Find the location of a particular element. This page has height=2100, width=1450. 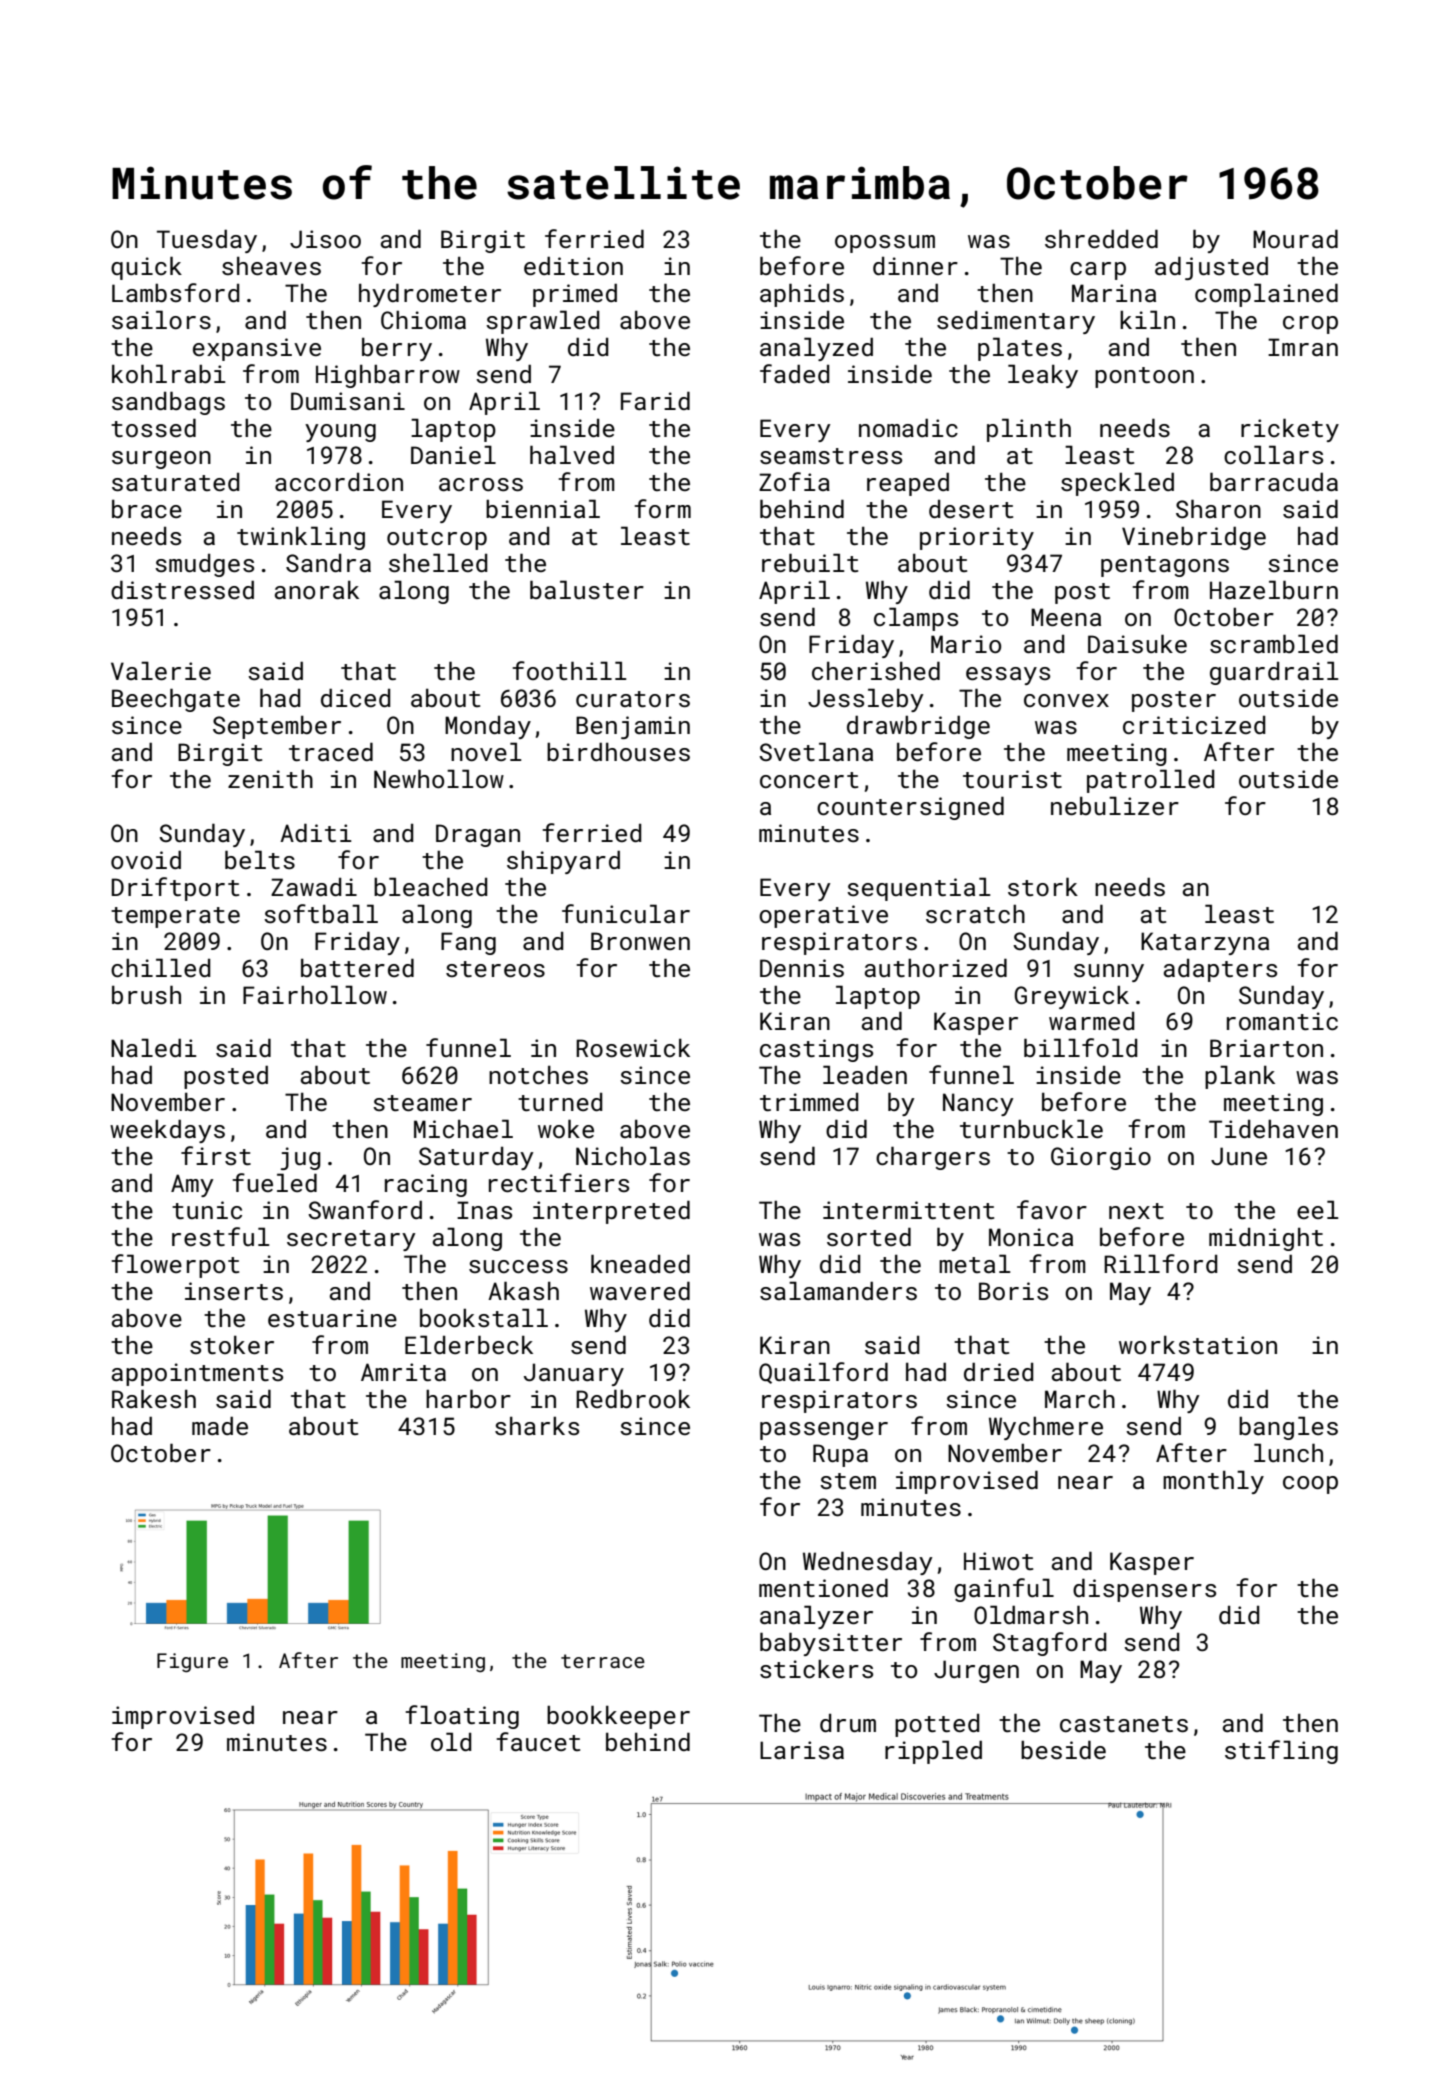

floating is located at coordinates (462, 1717).
